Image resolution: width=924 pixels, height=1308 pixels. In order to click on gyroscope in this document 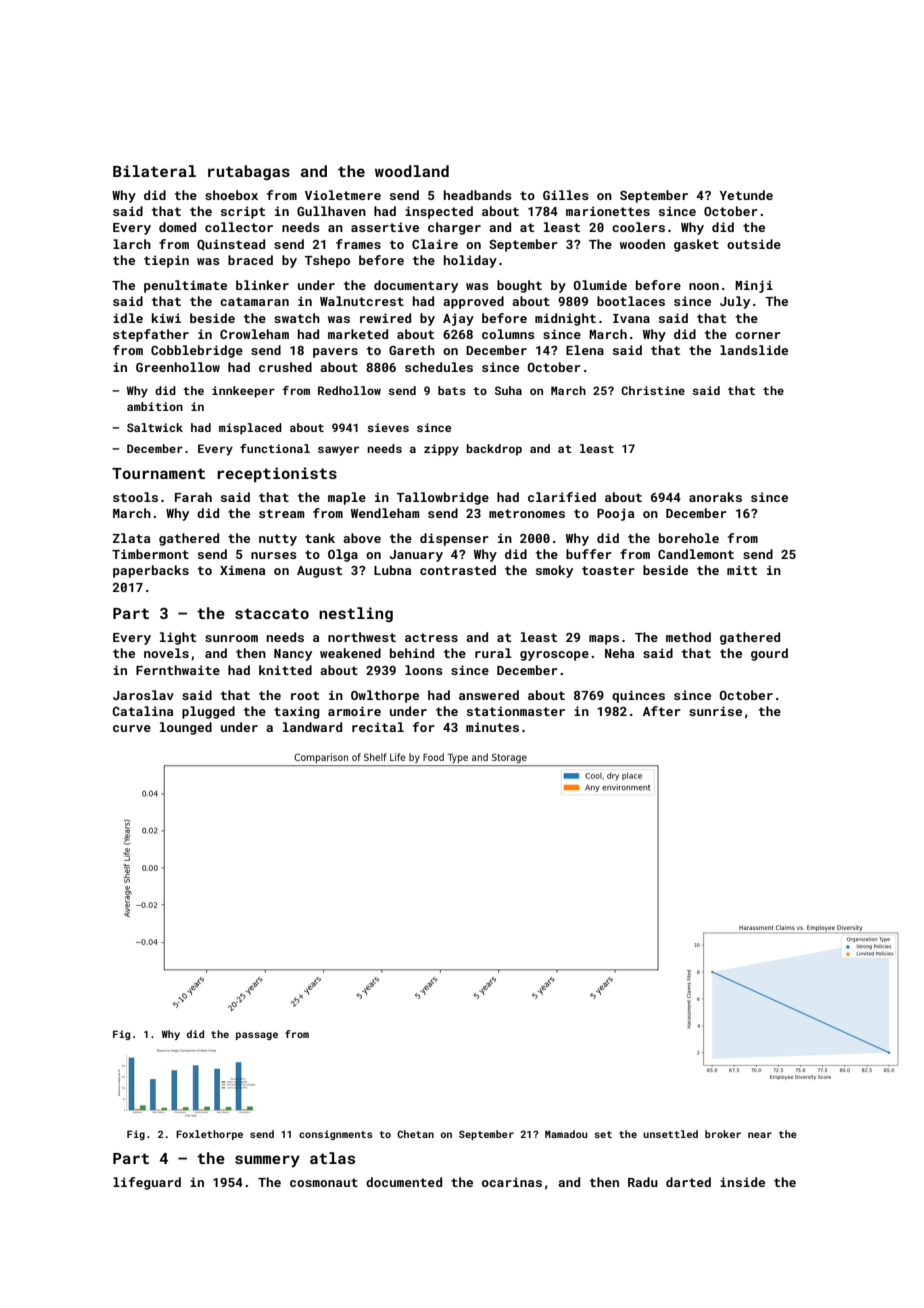, I will do `click(554, 656)`.
